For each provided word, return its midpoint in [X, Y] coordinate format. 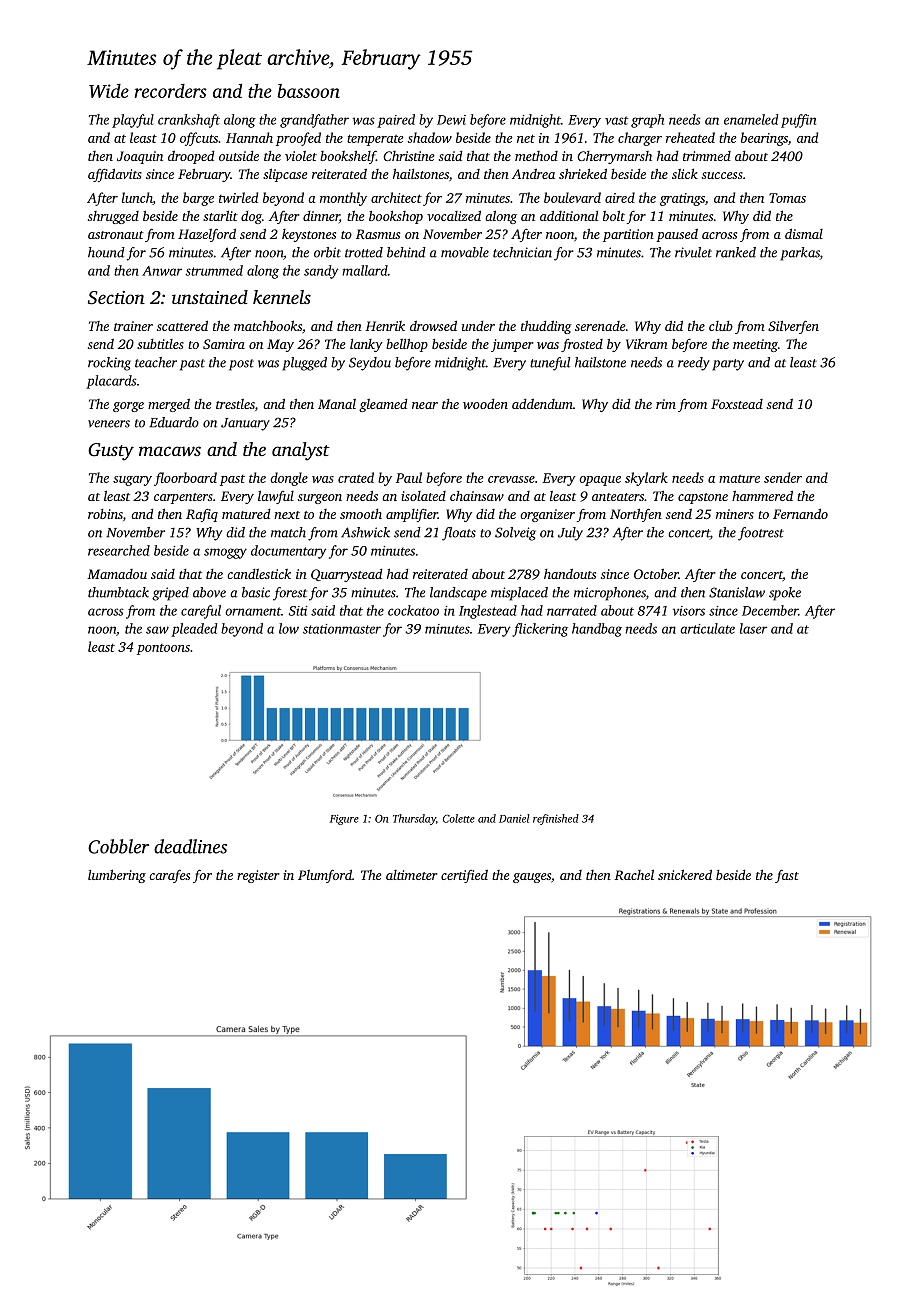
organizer [547, 515]
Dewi [451, 120]
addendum [542, 404]
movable [465, 252]
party [728, 365]
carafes [169, 876]
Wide [109, 91]
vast [616, 120]
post [241, 365]
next [287, 515]
